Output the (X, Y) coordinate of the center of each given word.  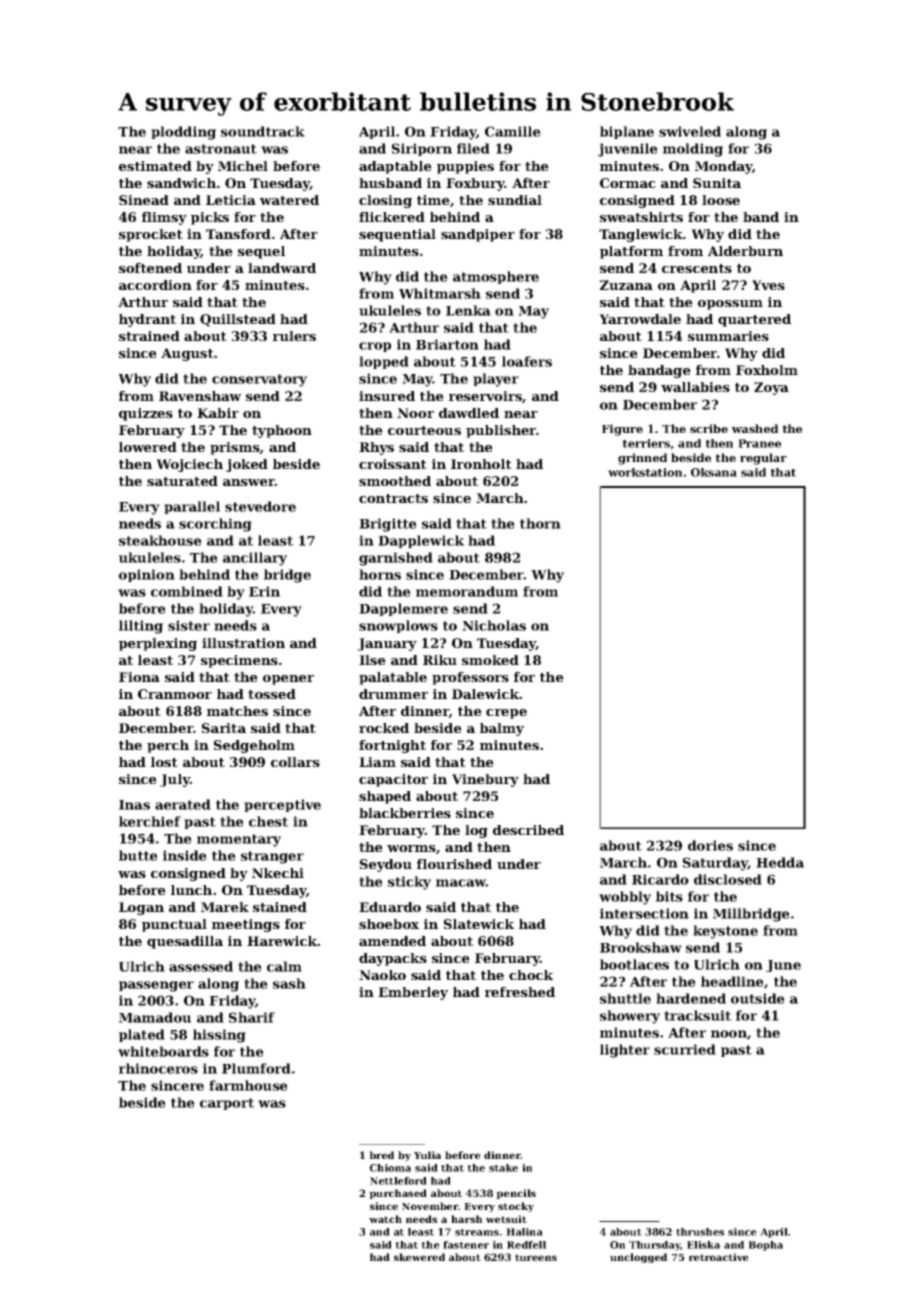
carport (227, 1104)
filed (473, 148)
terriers (646, 443)
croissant (393, 464)
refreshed (520, 992)
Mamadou (155, 1017)
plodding (183, 133)
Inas (134, 805)
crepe (506, 714)
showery (630, 1017)
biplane (627, 132)
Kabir (218, 413)
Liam (377, 762)
